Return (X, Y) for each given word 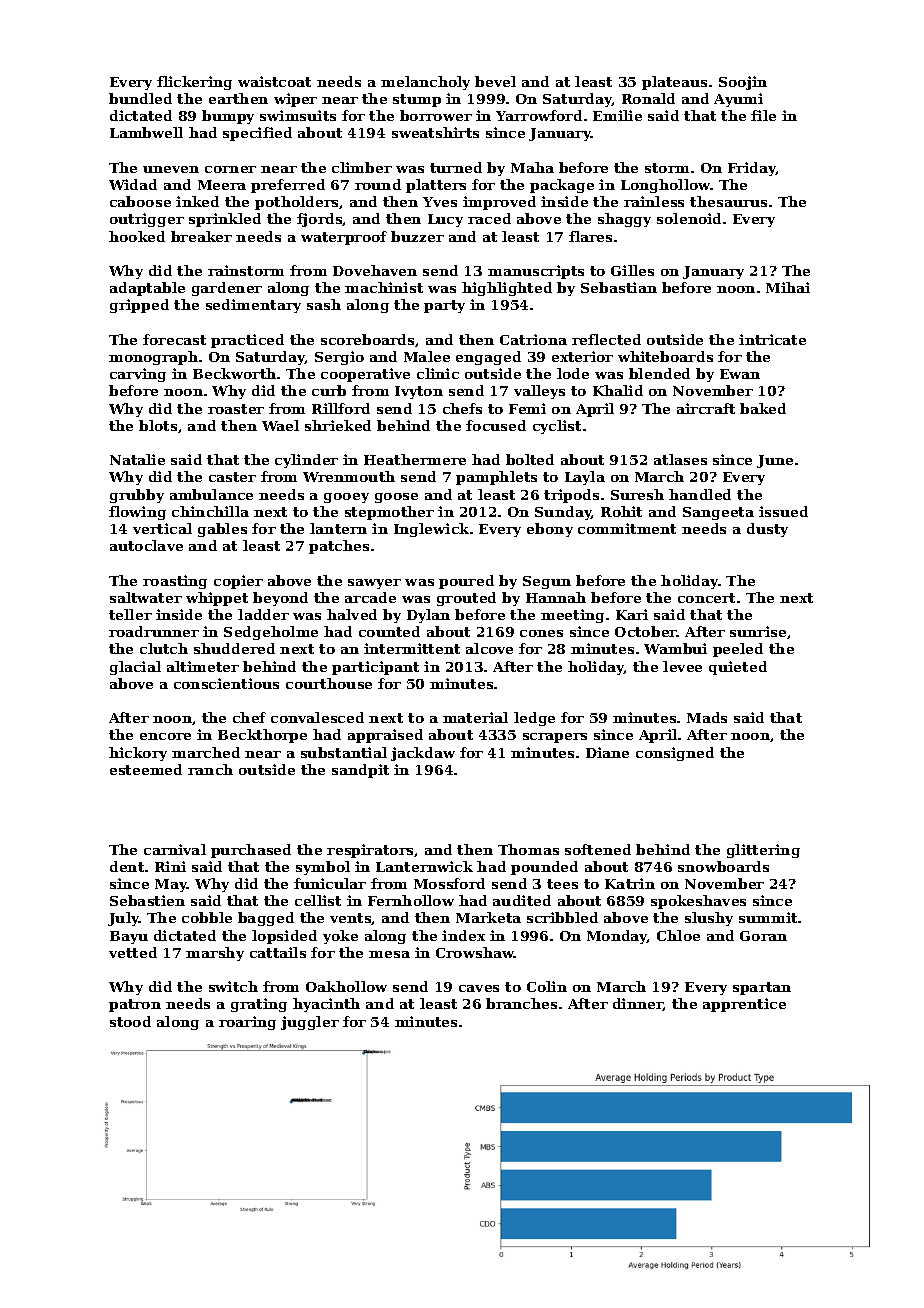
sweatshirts (435, 132)
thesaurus (728, 201)
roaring (247, 1023)
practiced (247, 341)
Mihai (788, 287)
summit (768, 917)
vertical (162, 528)
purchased (251, 851)
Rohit (621, 511)
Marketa (488, 917)
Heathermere (415, 459)
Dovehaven (375, 270)
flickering (194, 83)
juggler (310, 1023)
